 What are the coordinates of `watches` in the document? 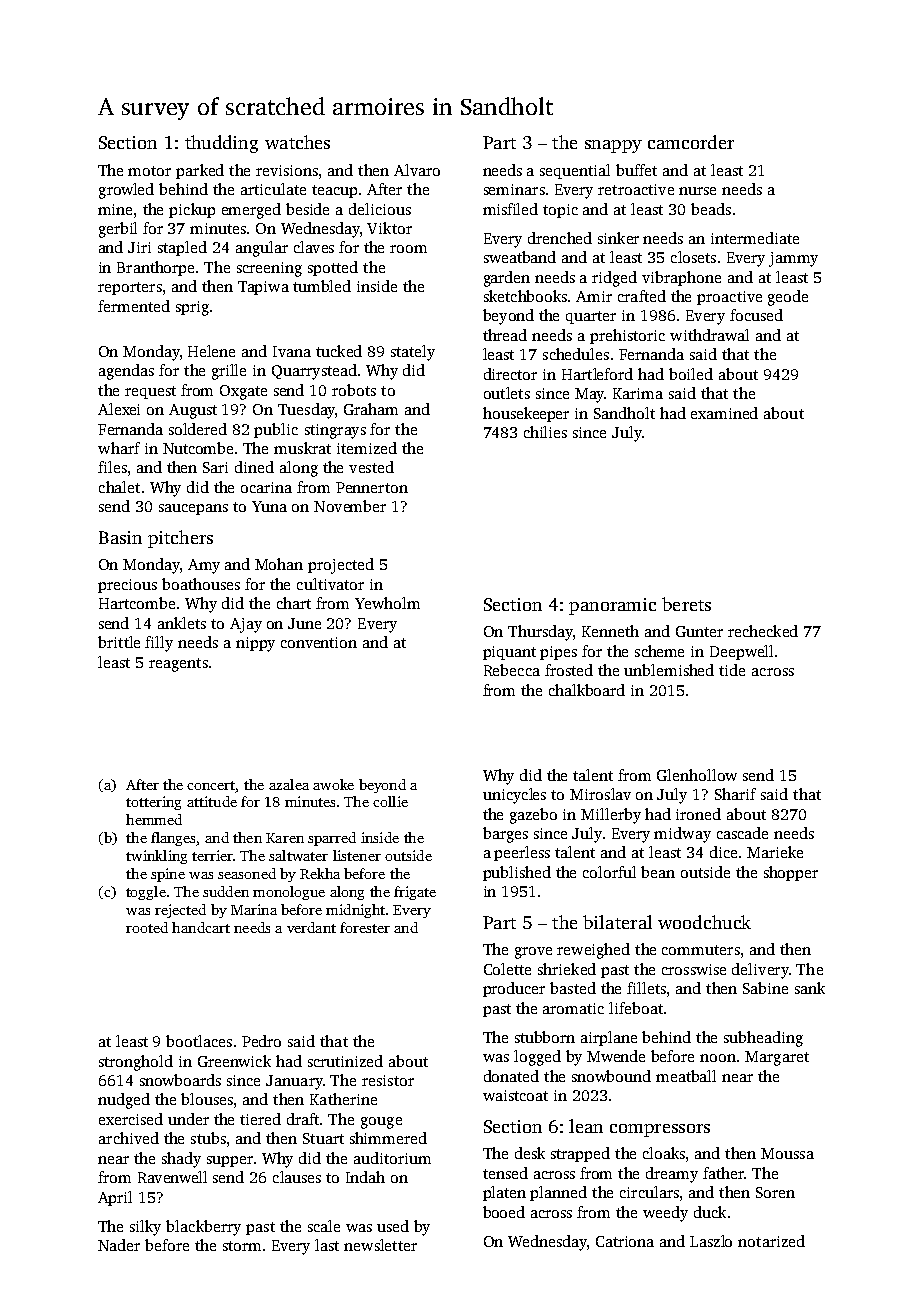 It's located at (297, 142).
